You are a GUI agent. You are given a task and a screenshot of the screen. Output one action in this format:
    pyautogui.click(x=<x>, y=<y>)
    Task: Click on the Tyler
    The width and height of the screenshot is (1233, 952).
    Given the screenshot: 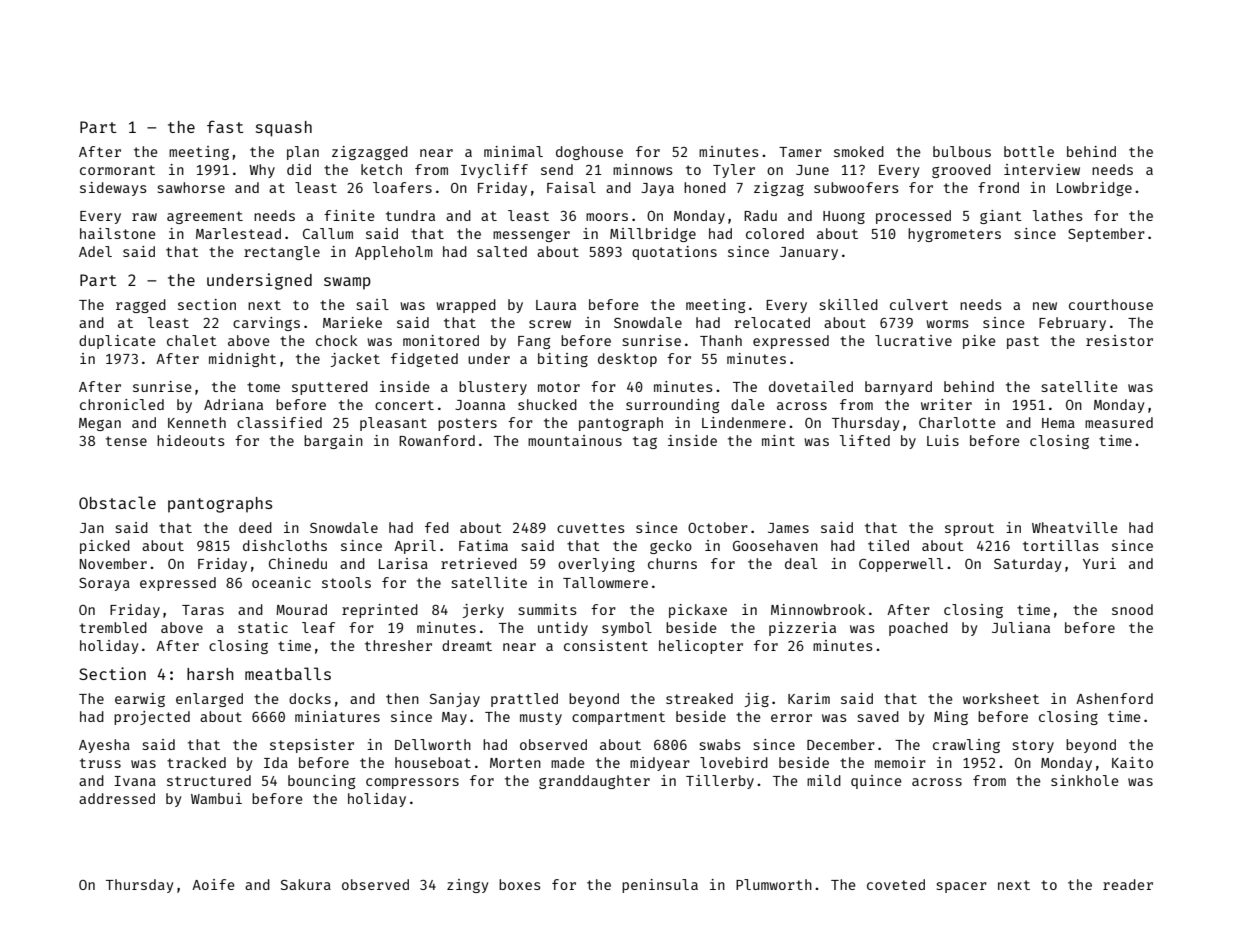 What is the action you would take?
    pyautogui.click(x=734, y=171)
